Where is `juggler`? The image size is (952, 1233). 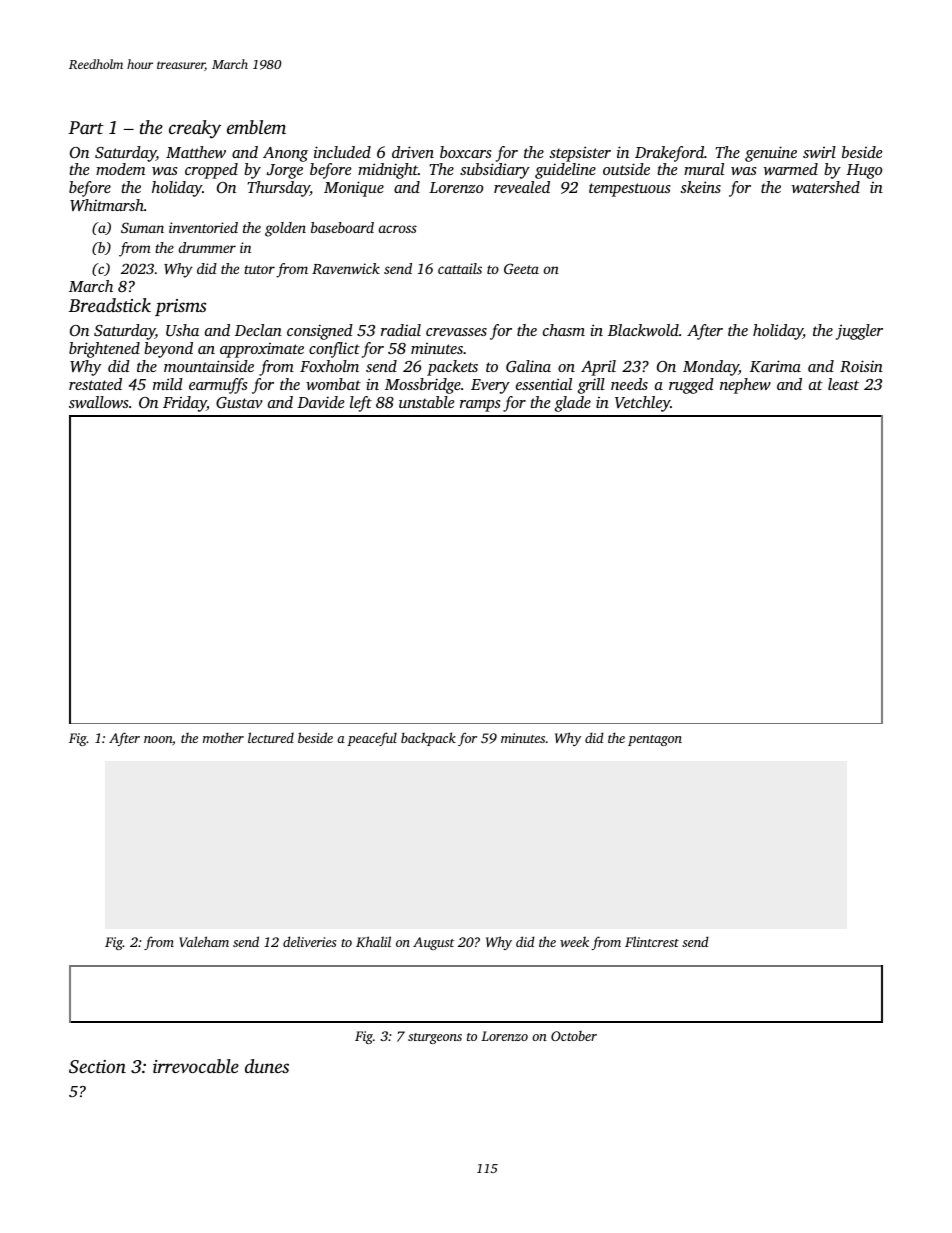 juggler is located at coordinates (859, 332).
